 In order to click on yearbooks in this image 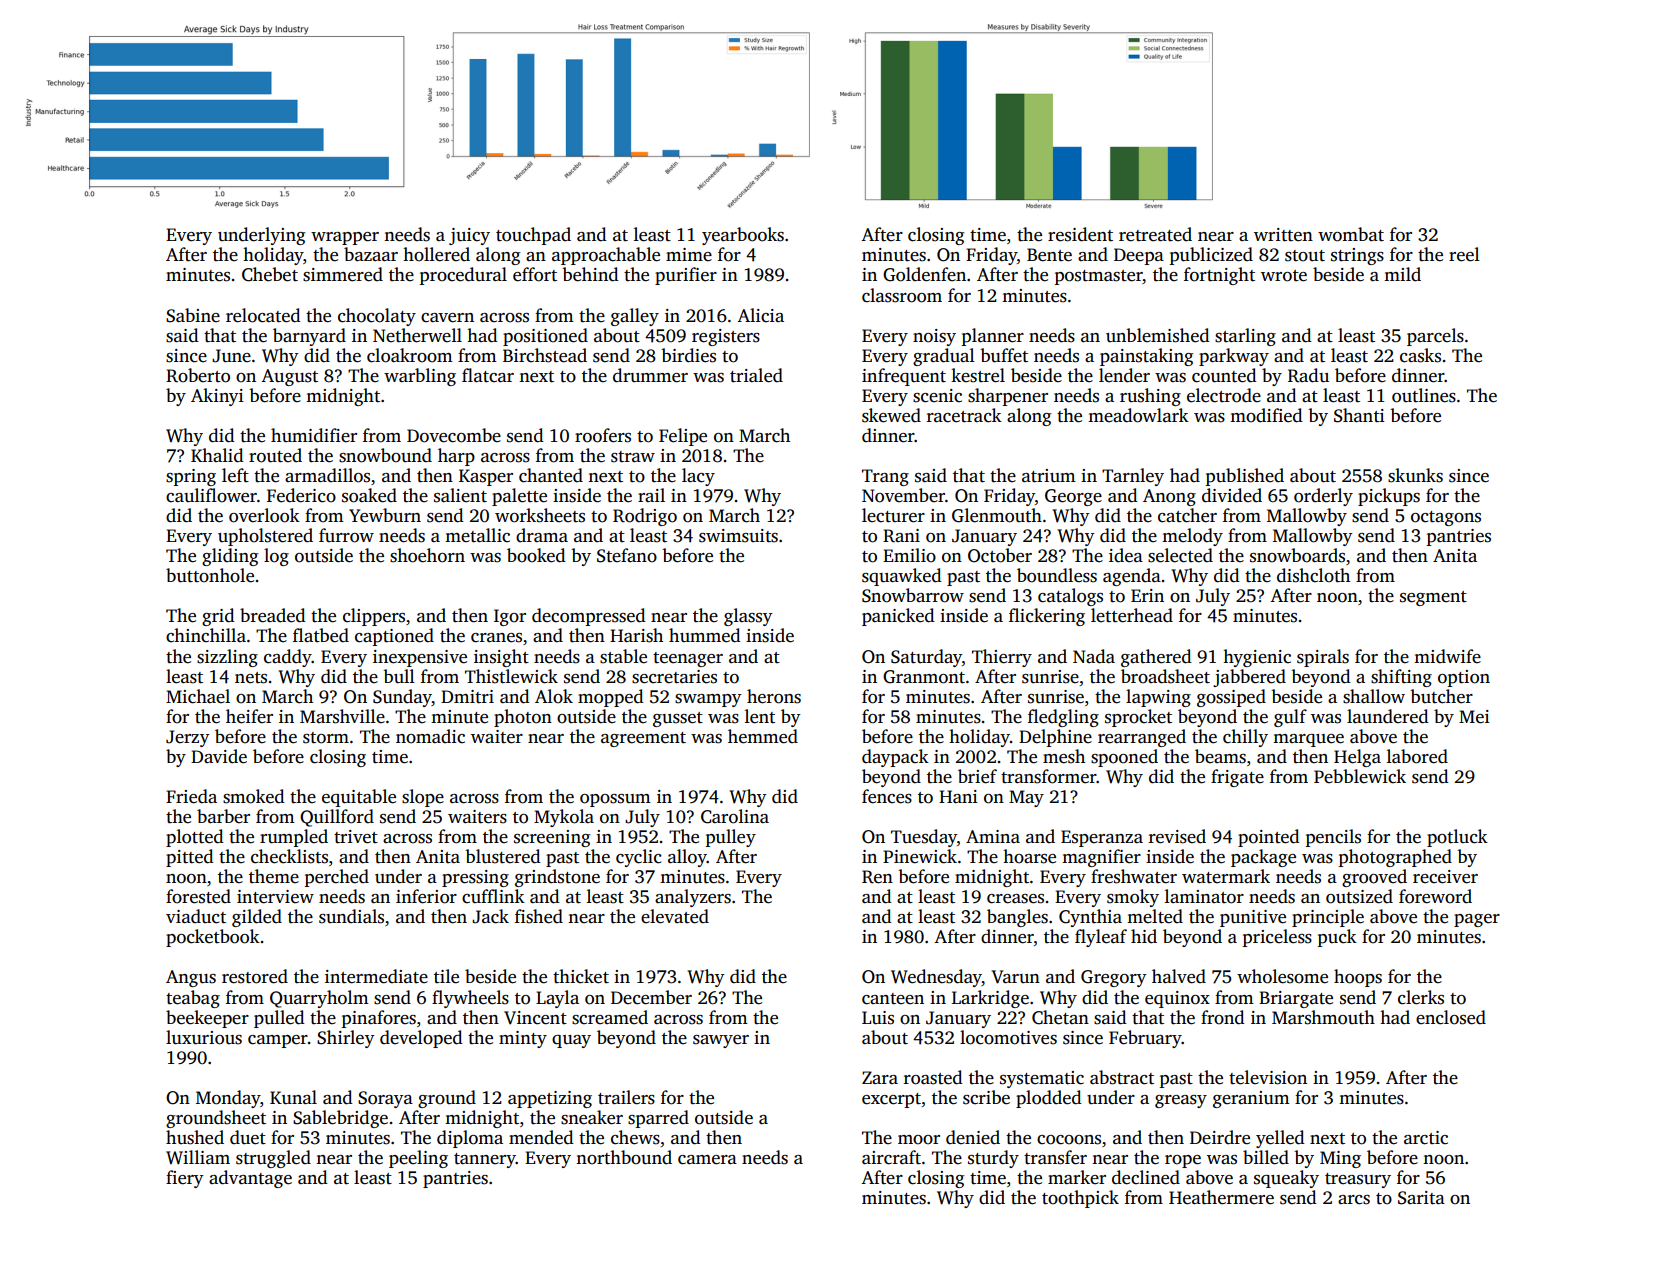, I will do `click(743, 236)`.
